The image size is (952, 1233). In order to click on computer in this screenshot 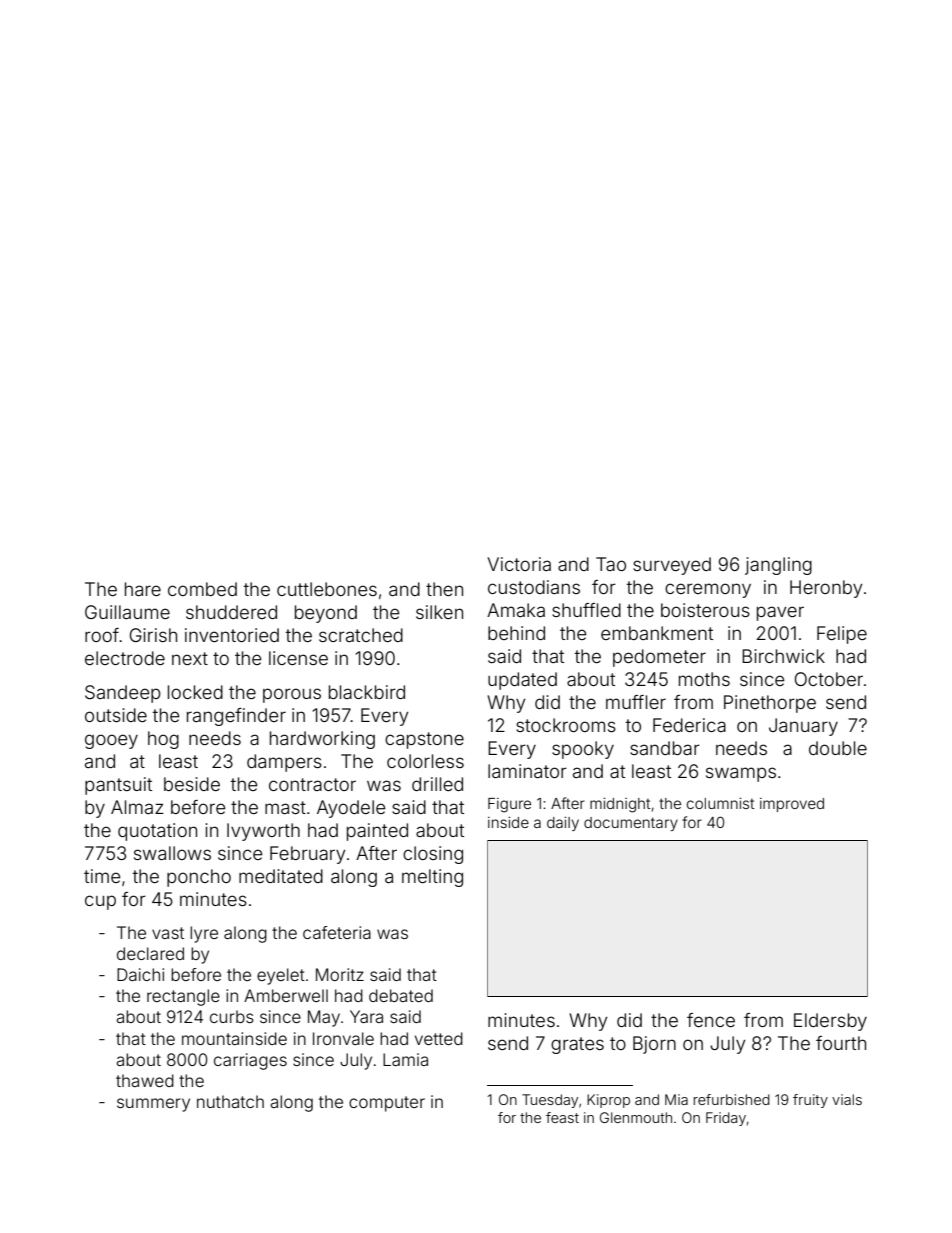, I will do `click(387, 1104)`.
